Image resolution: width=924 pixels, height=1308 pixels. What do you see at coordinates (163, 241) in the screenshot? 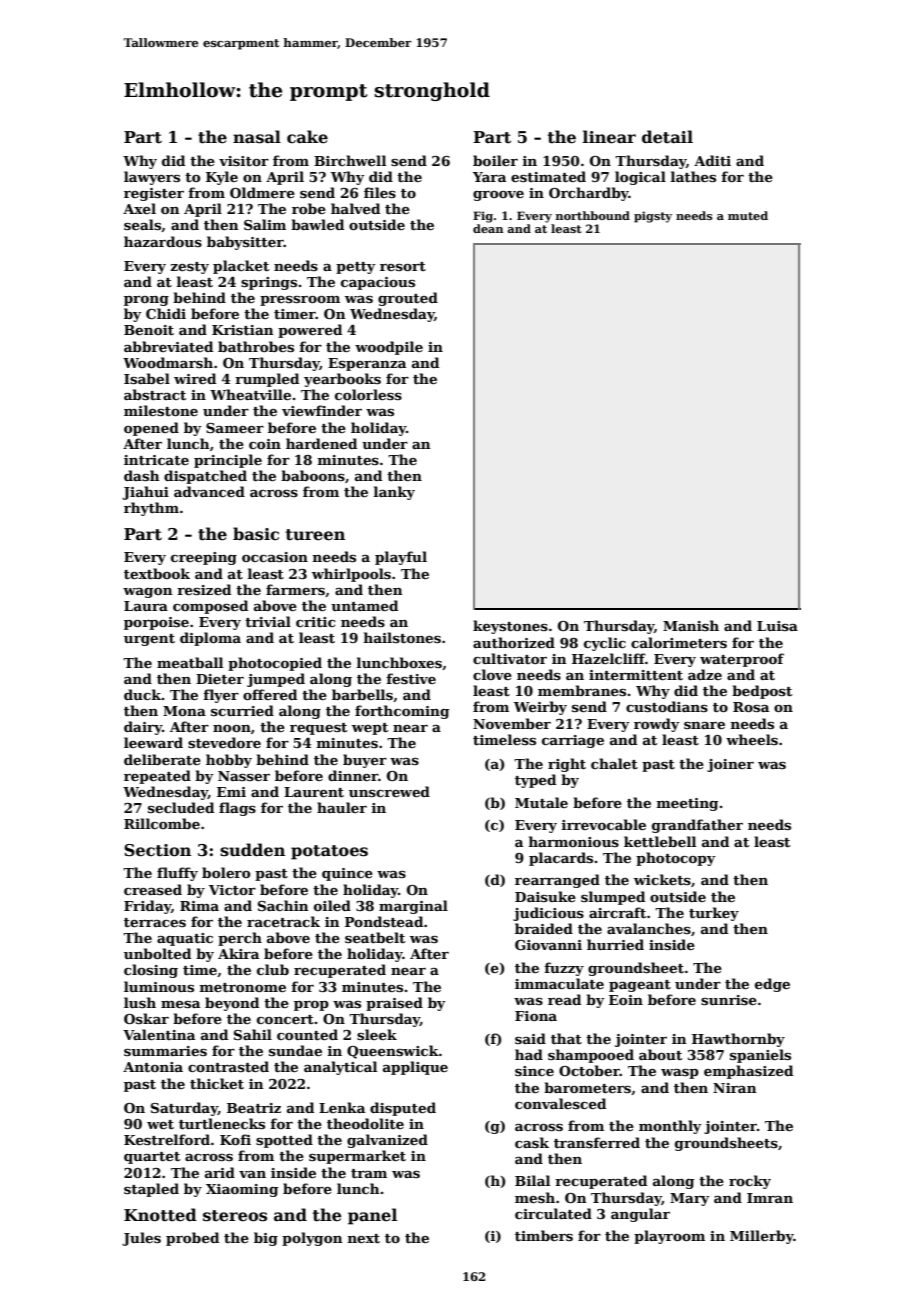
I see `hazardous` at bounding box center [163, 241].
